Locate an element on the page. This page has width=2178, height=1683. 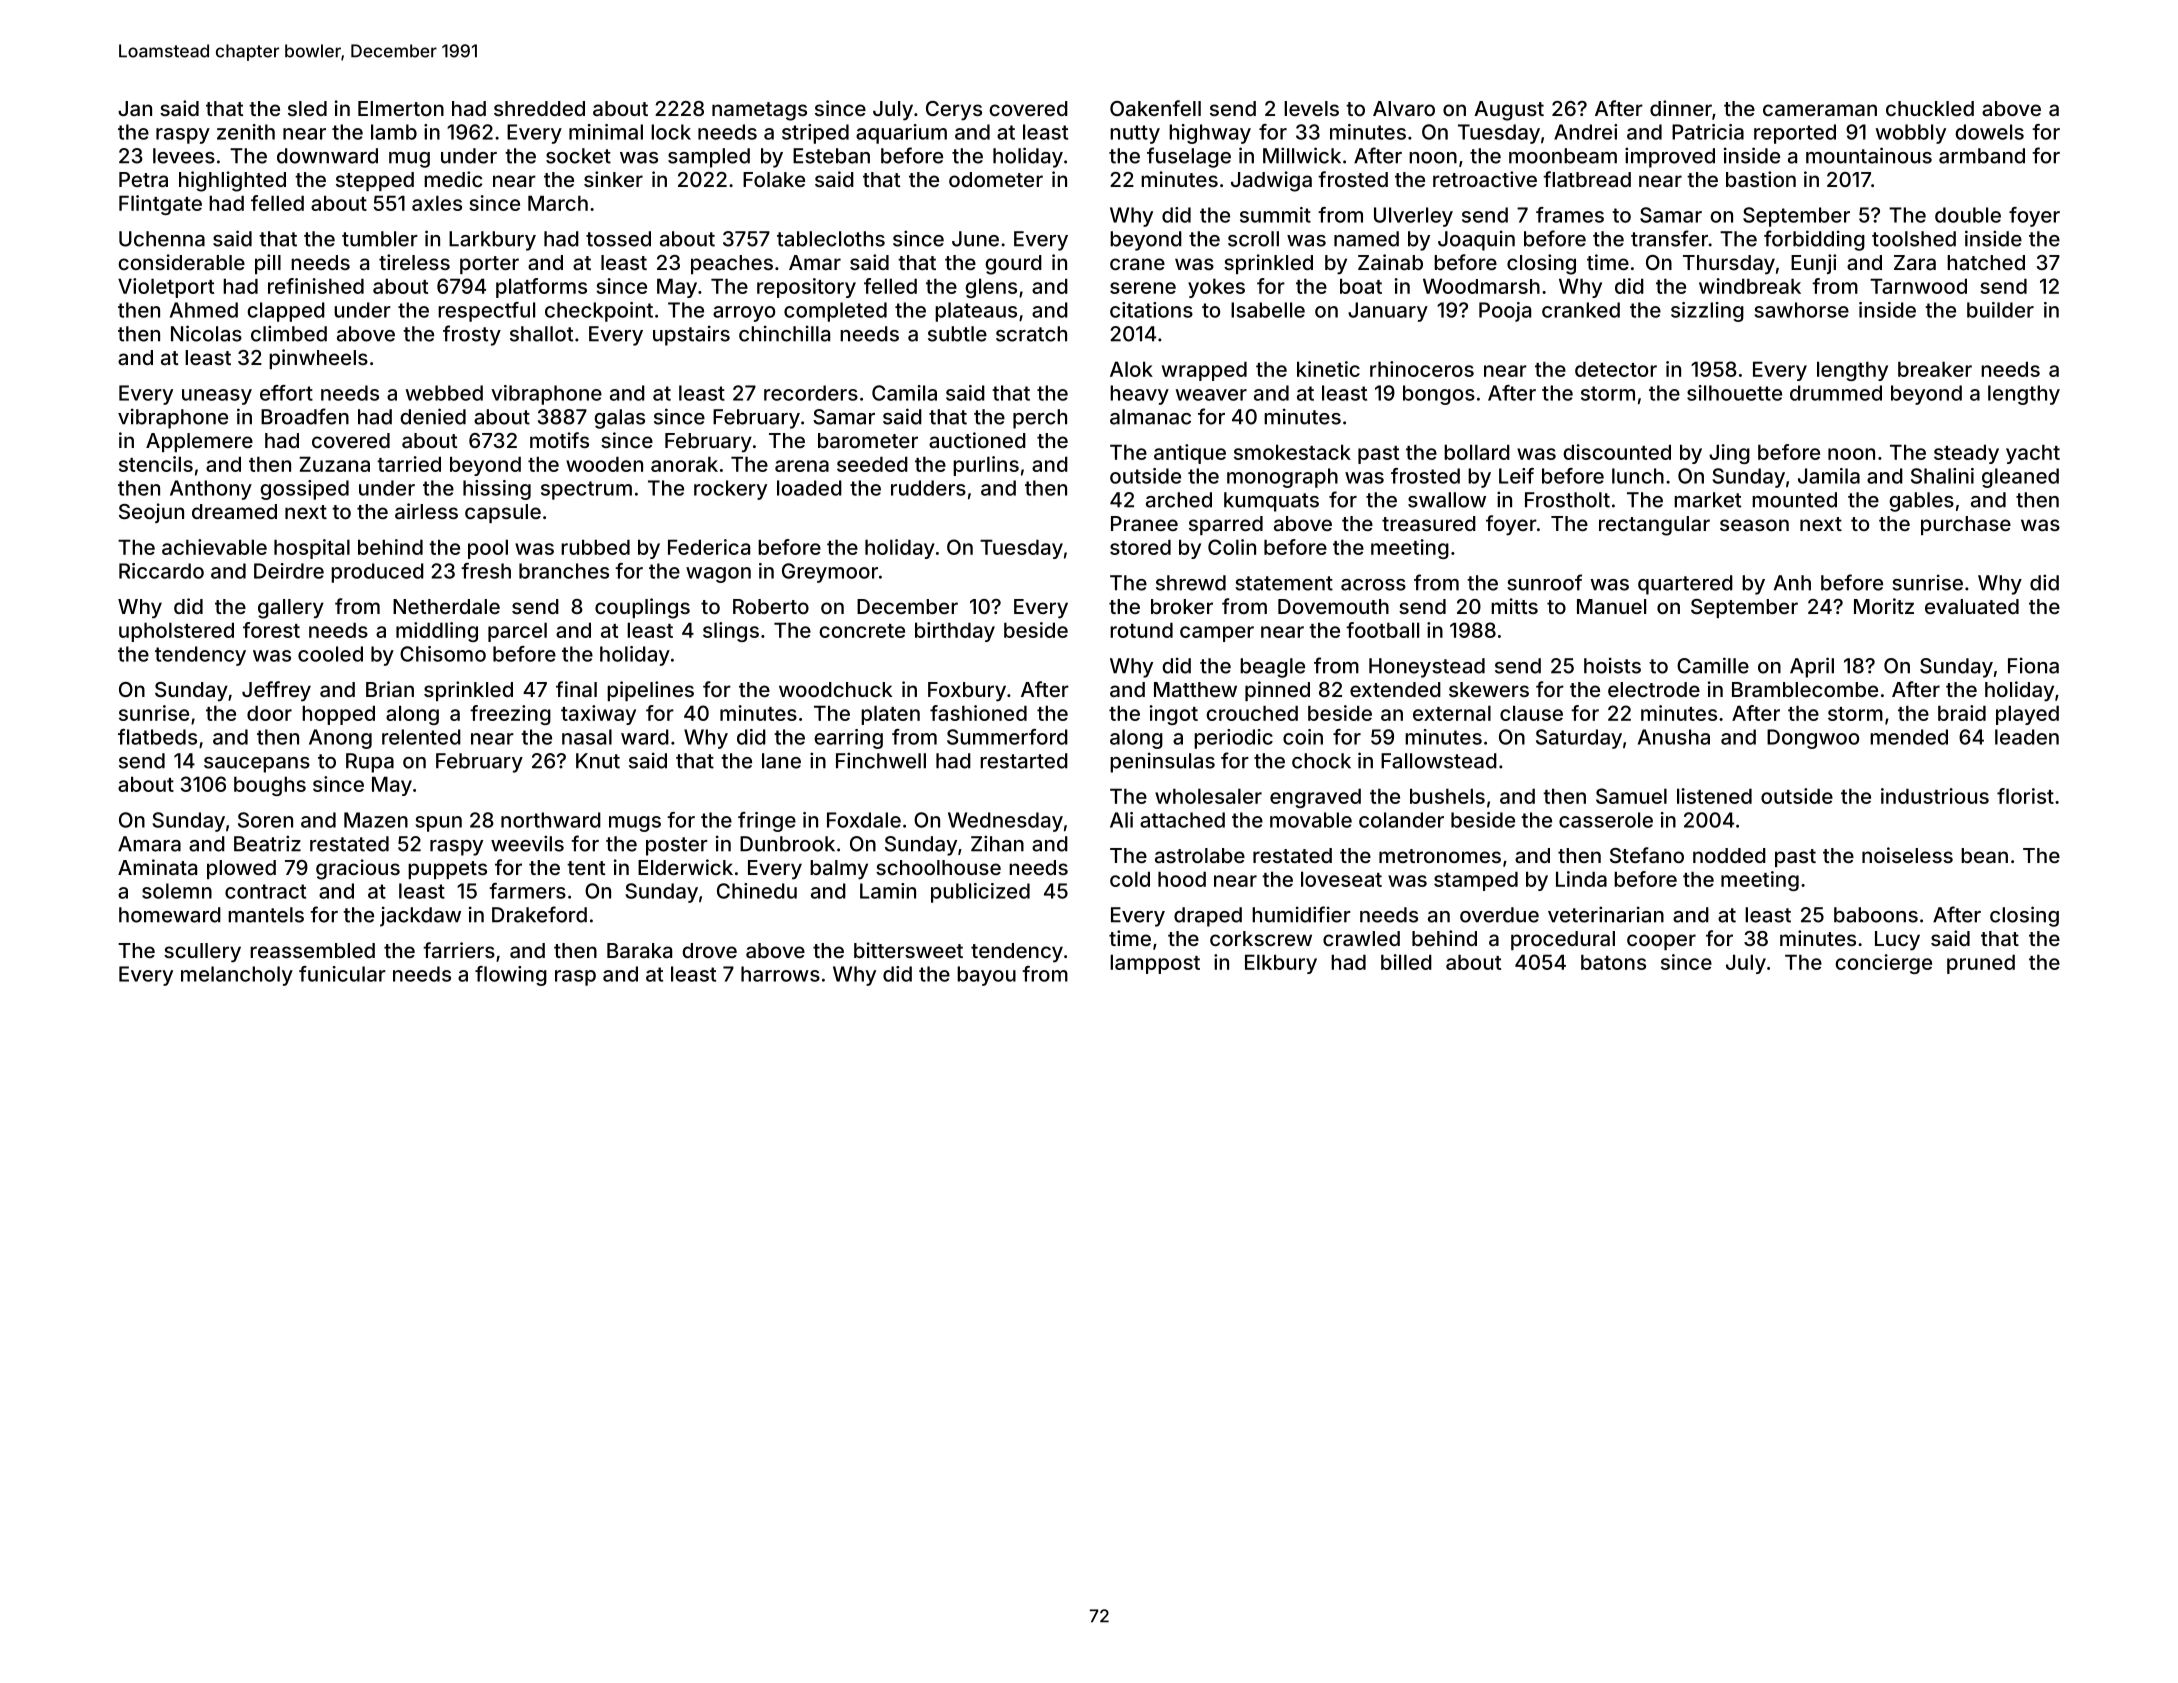
Elkbury is located at coordinates (1281, 964).
